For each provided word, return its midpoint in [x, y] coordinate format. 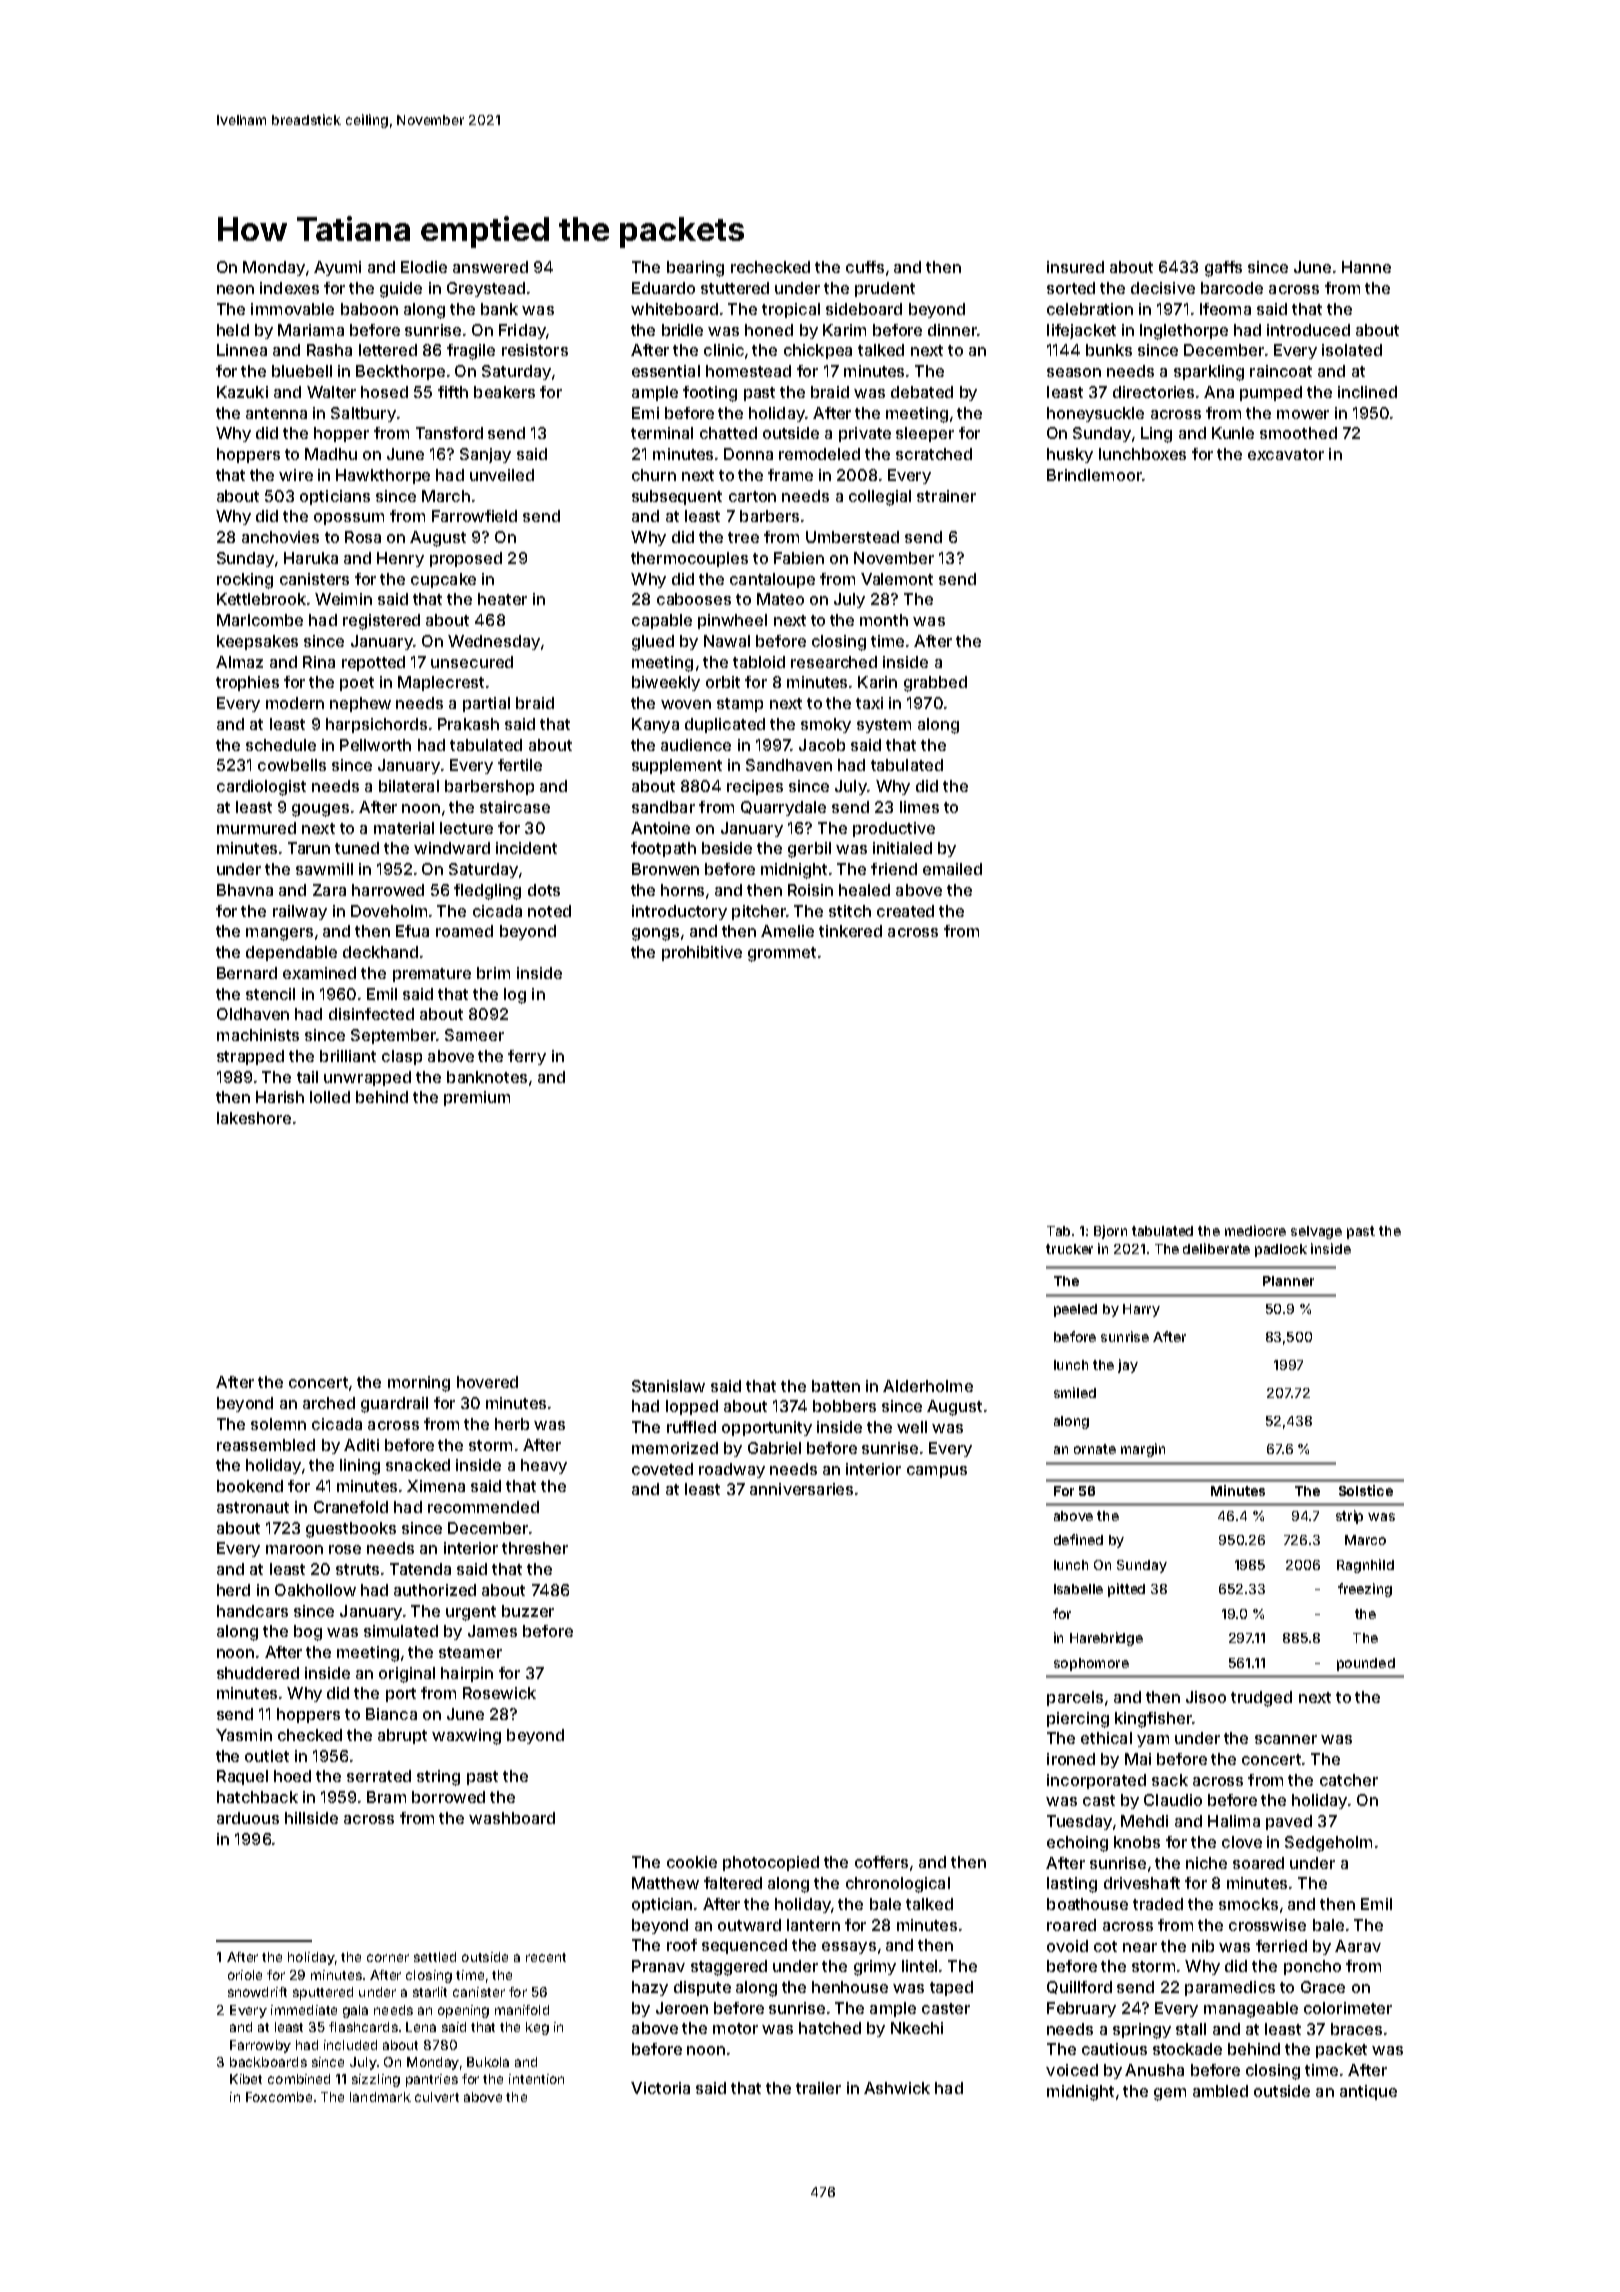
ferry [527, 1057]
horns [682, 890]
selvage [1316, 1232]
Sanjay [485, 455]
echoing [1077, 1844]
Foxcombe [279, 2097]
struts [357, 1569]
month [884, 620]
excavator [1286, 454]
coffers [881, 1862]
